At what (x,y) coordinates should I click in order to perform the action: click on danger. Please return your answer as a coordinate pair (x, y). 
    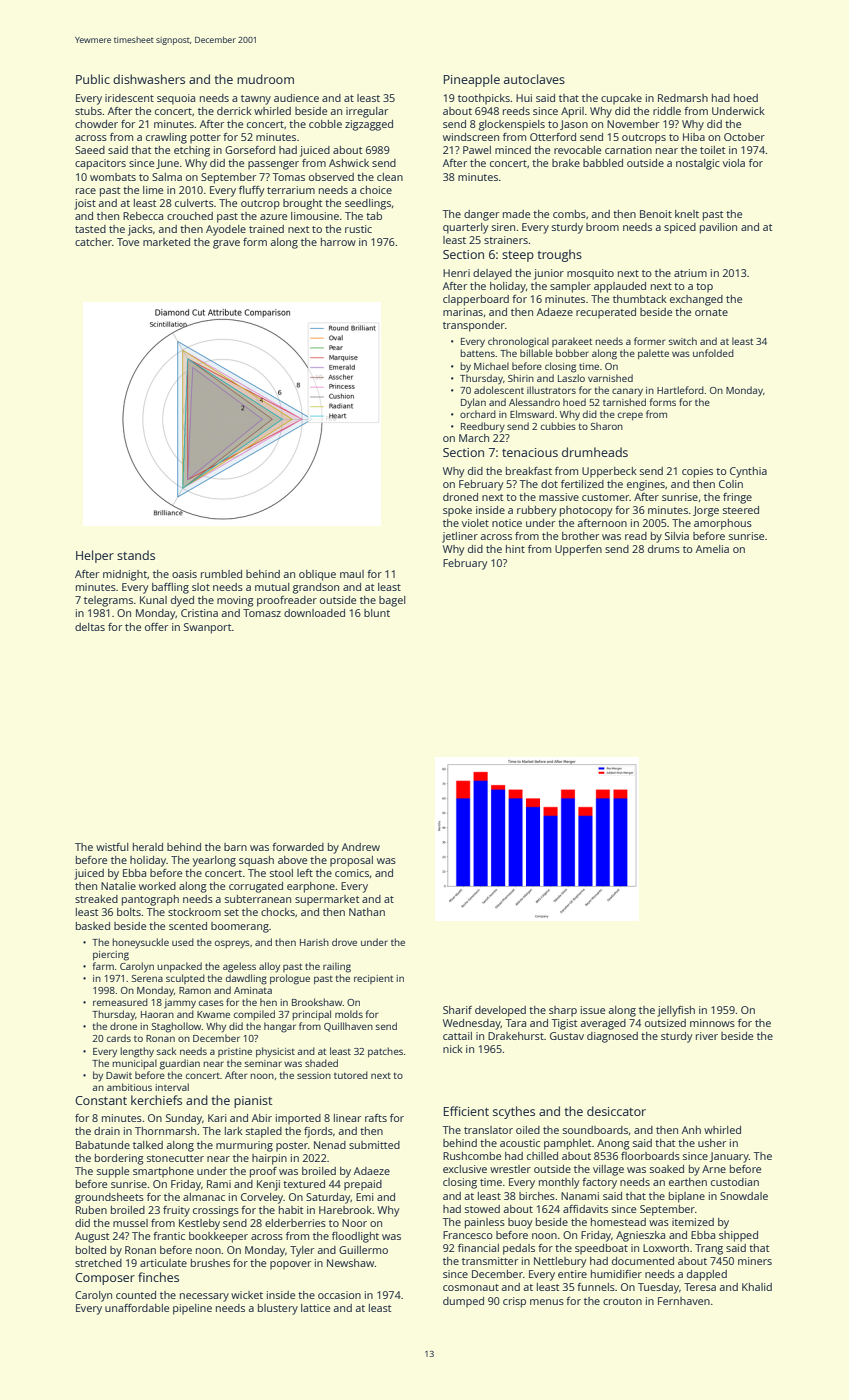
    Looking at the image, I should click on (481, 215).
